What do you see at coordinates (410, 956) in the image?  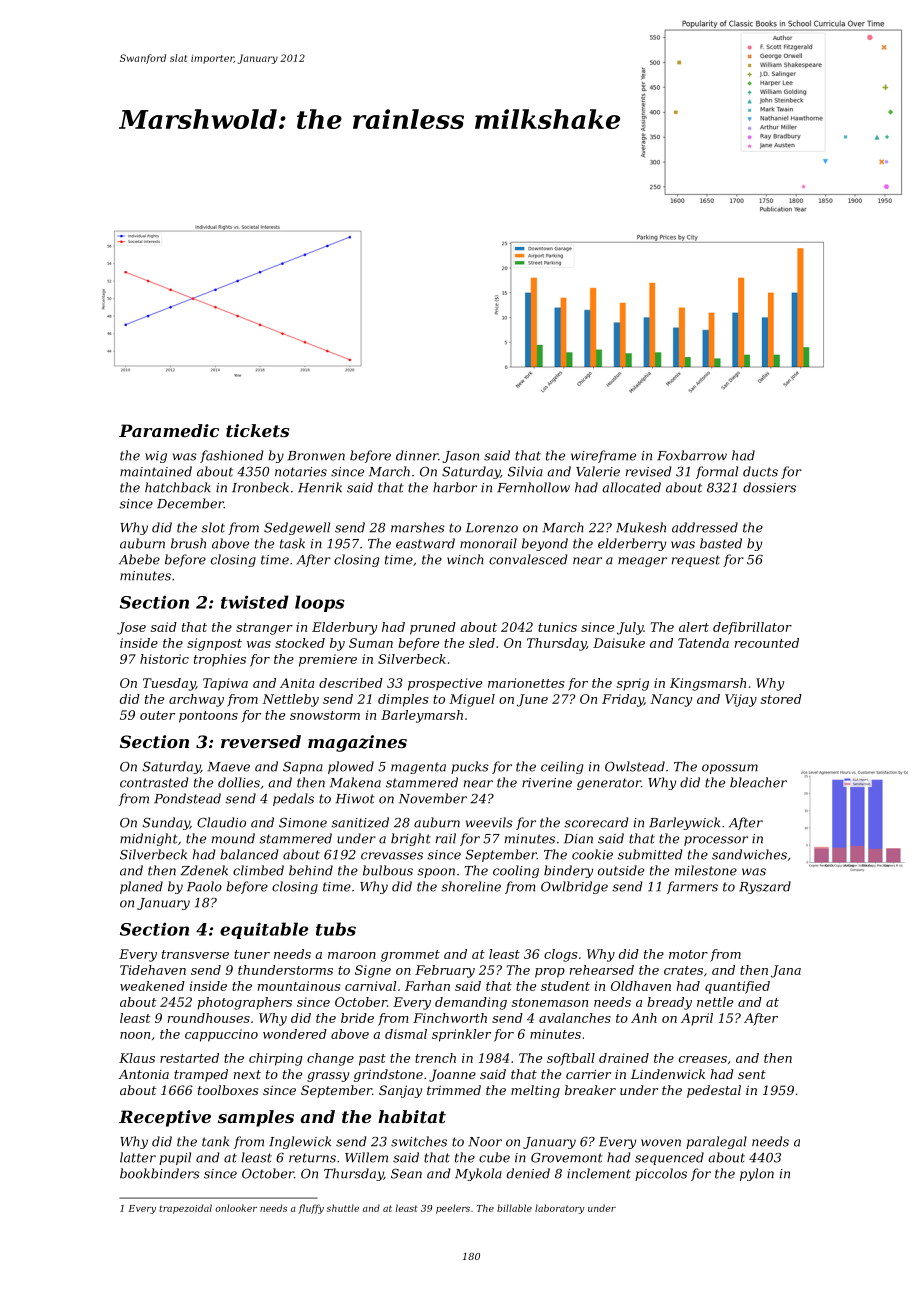 I see `grommet` at bounding box center [410, 956].
